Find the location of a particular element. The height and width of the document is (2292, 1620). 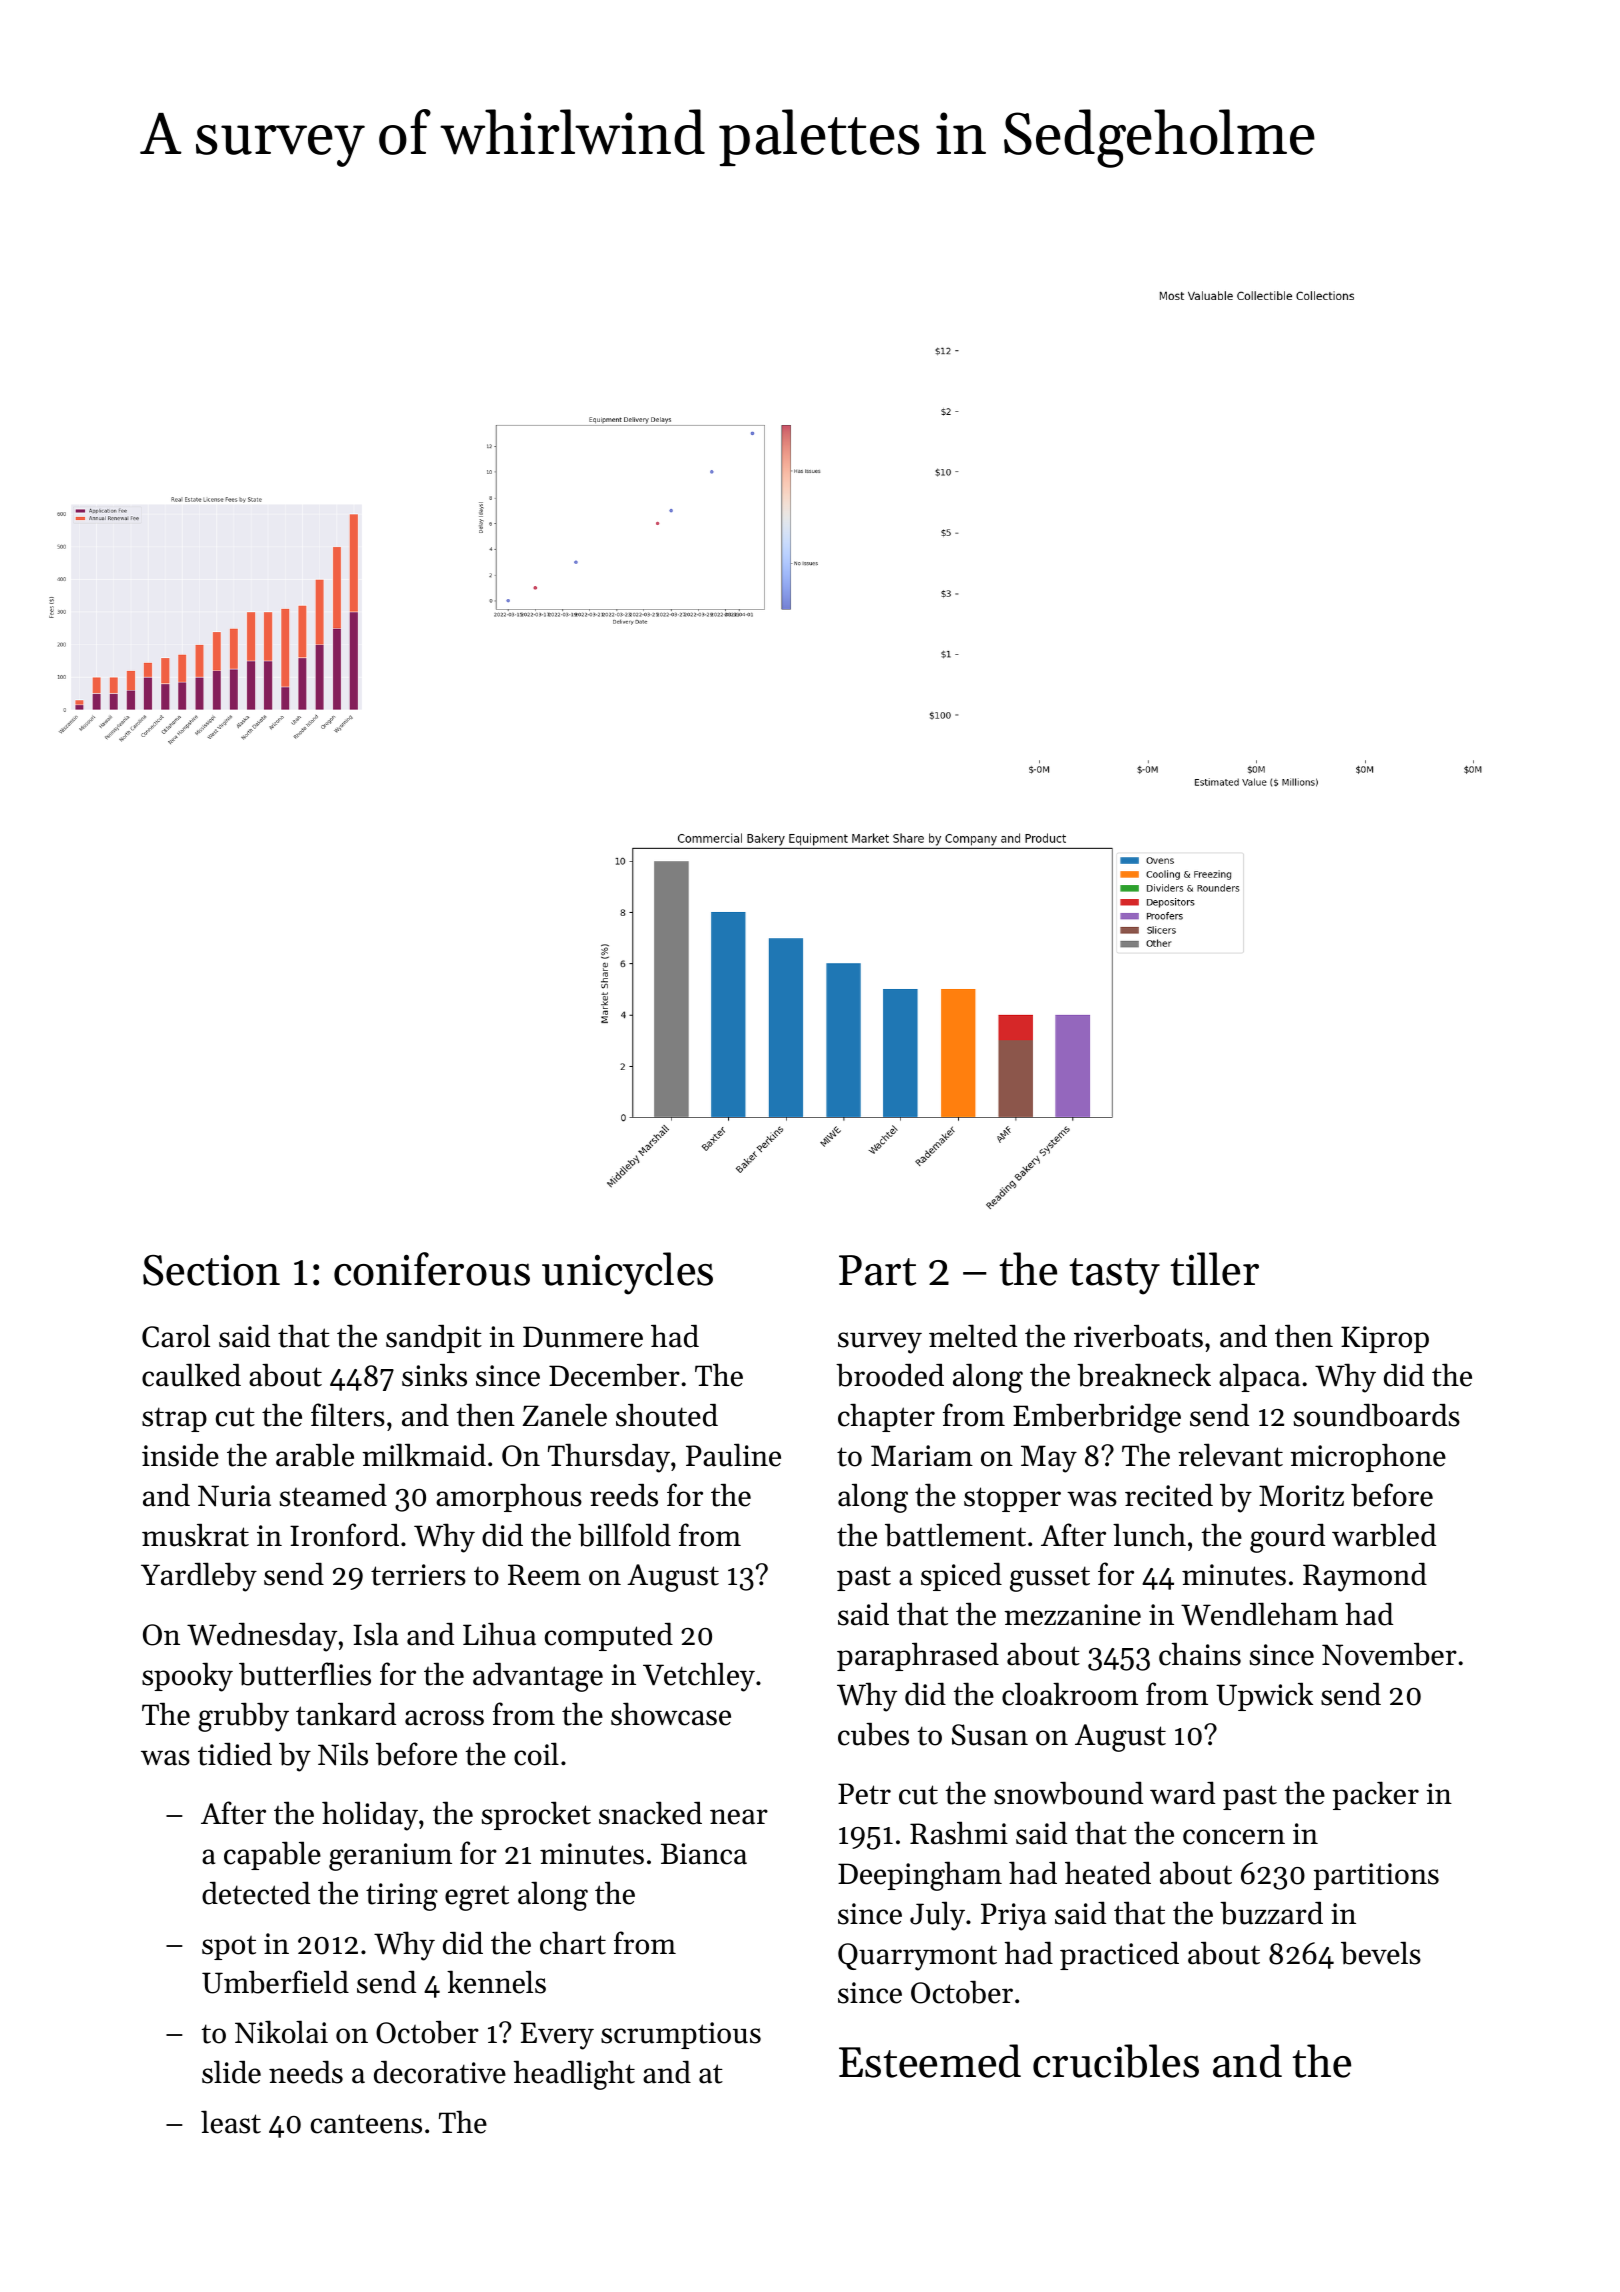

Wendleham is located at coordinates (1259, 1614).
